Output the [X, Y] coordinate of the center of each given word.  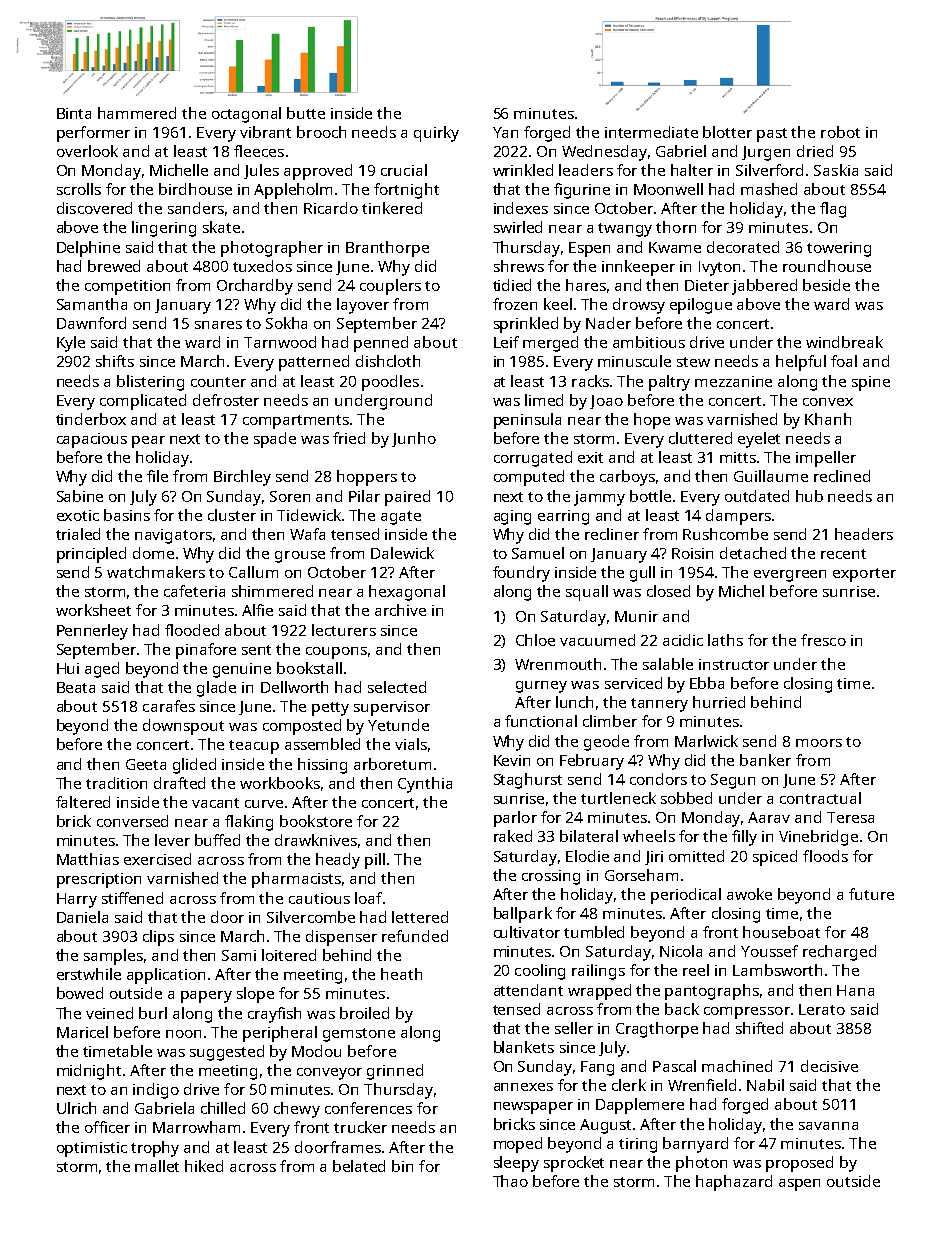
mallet [157, 1166]
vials [411, 744]
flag [833, 210]
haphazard [734, 1183]
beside [826, 285]
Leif [506, 342]
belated [359, 1166]
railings [598, 972]
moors [819, 743]
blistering [150, 383]
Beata [76, 687]
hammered [137, 113]
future [871, 894]
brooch [321, 132]
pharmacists [296, 880]
